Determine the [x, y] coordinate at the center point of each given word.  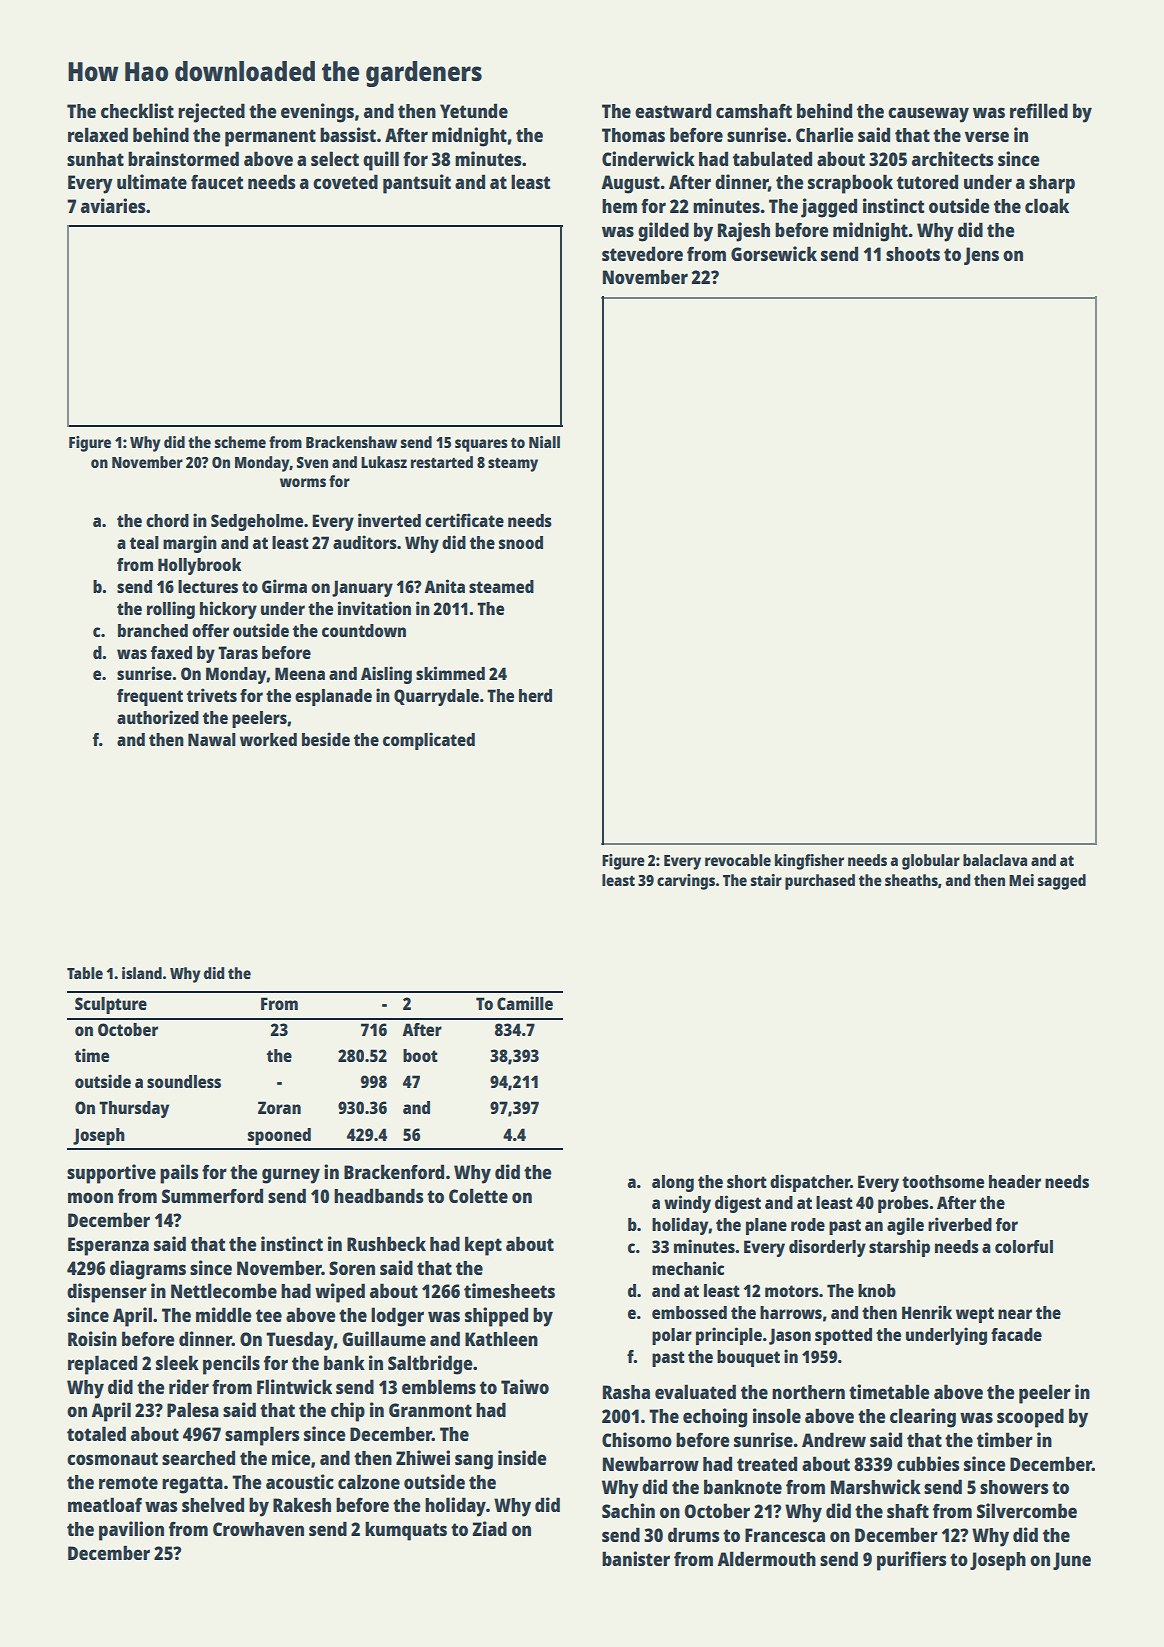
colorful [1024, 1246]
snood [521, 542]
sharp [1052, 184]
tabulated [772, 158]
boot [420, 1055]
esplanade [333, 697]
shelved [213, 1504]
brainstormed [183, 158]
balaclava [995, 860]
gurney [291, 1176]
